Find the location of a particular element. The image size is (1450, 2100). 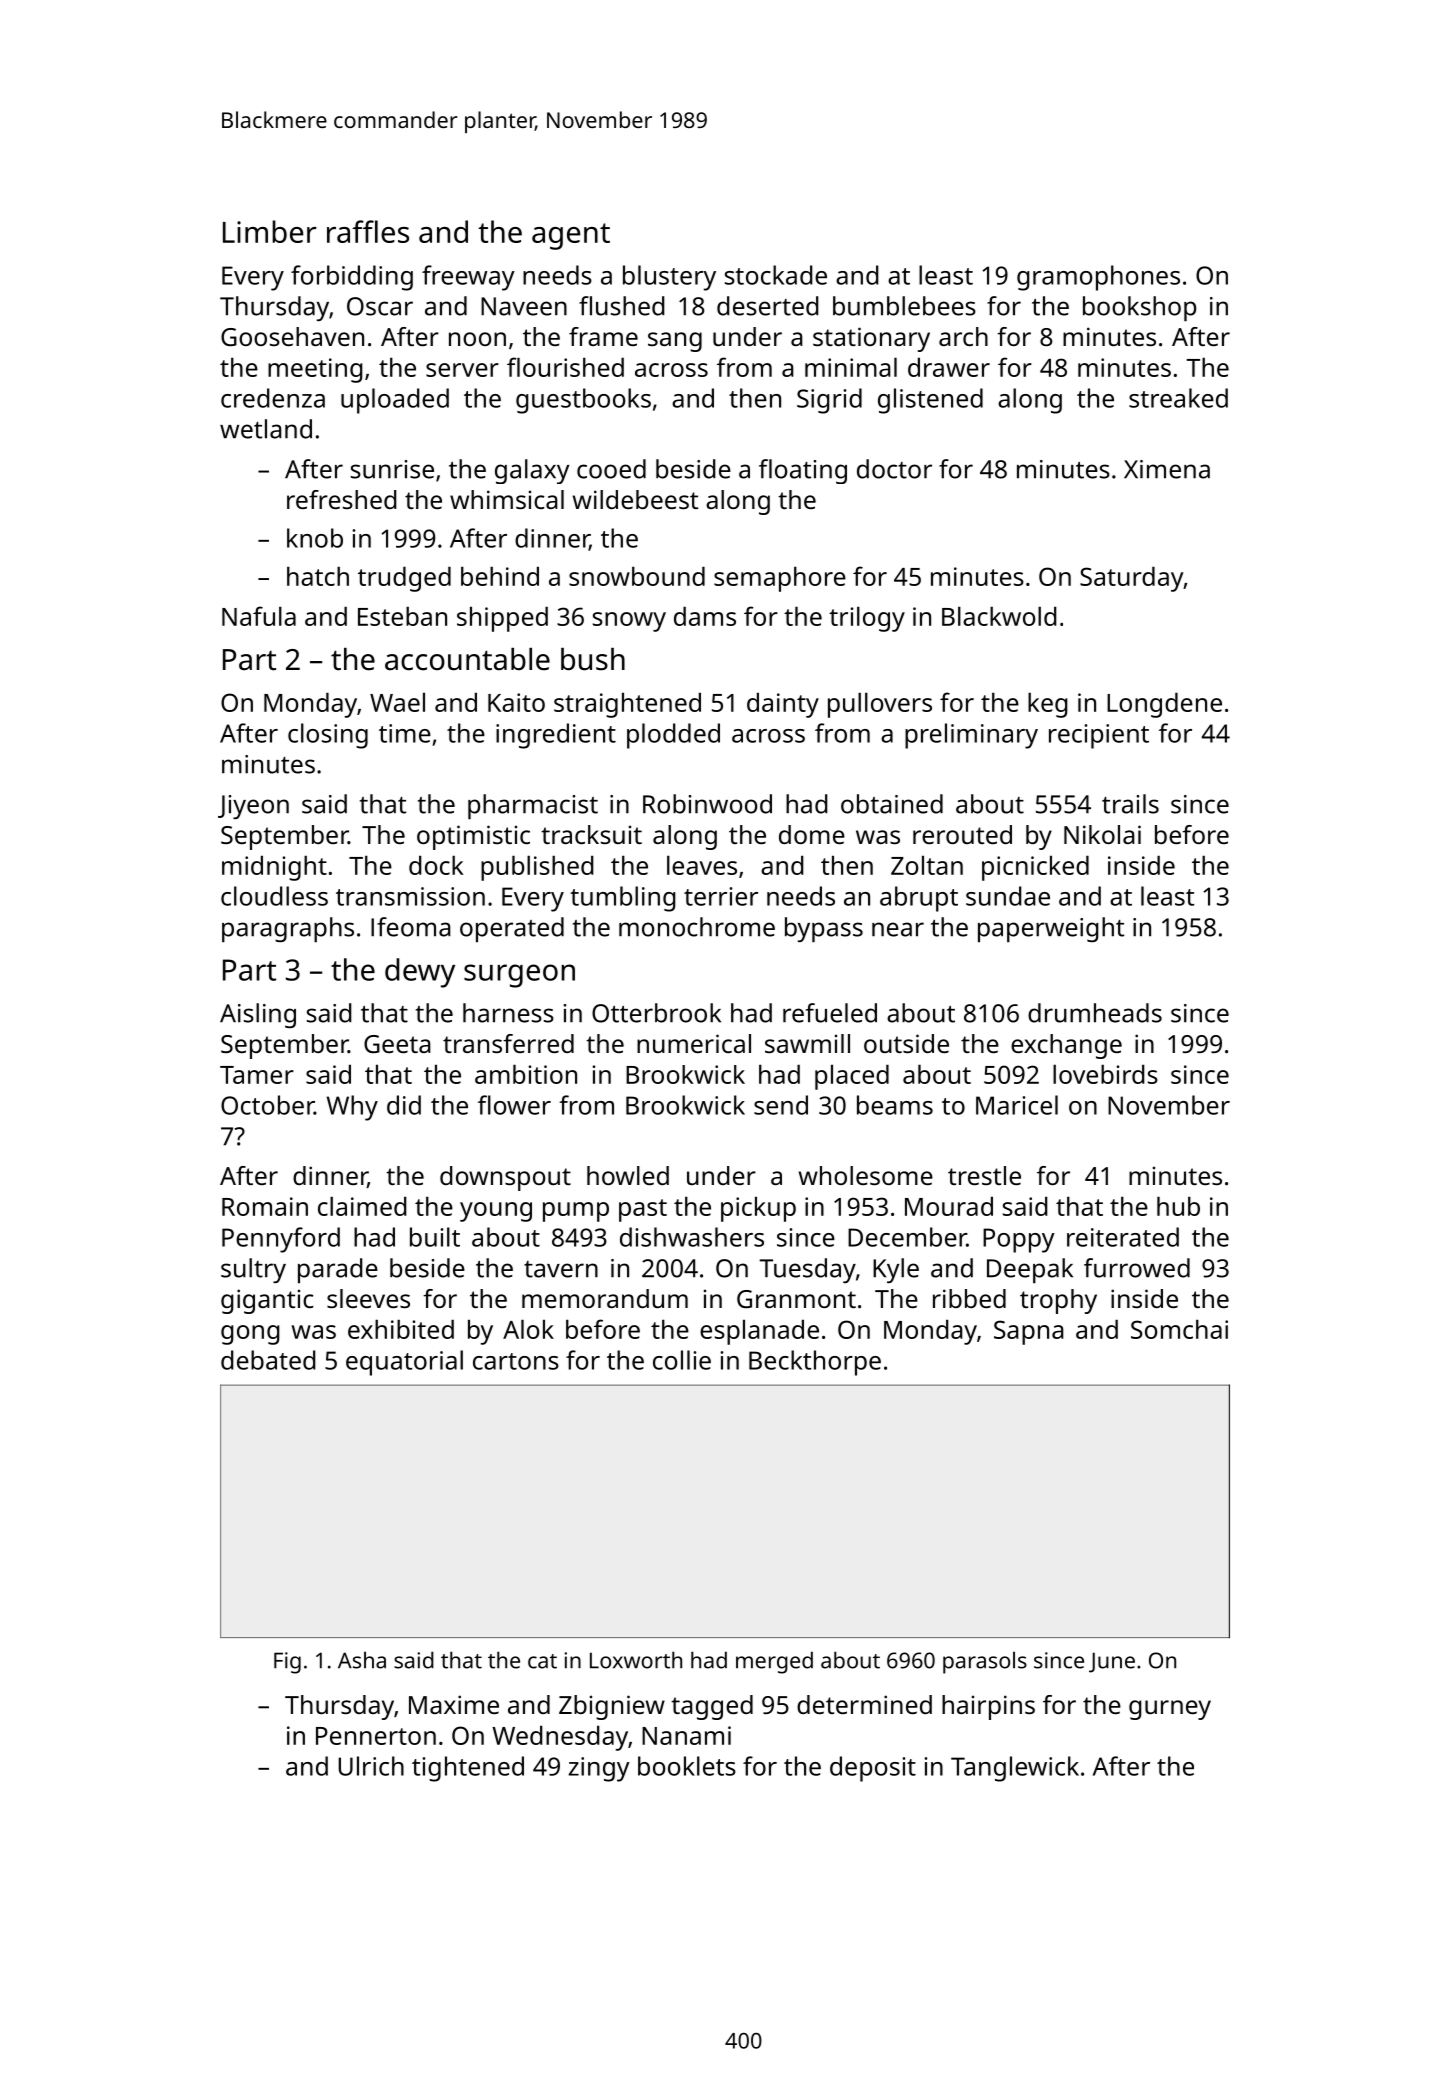

Otterbrook is located at coordinates (656, 1013).
